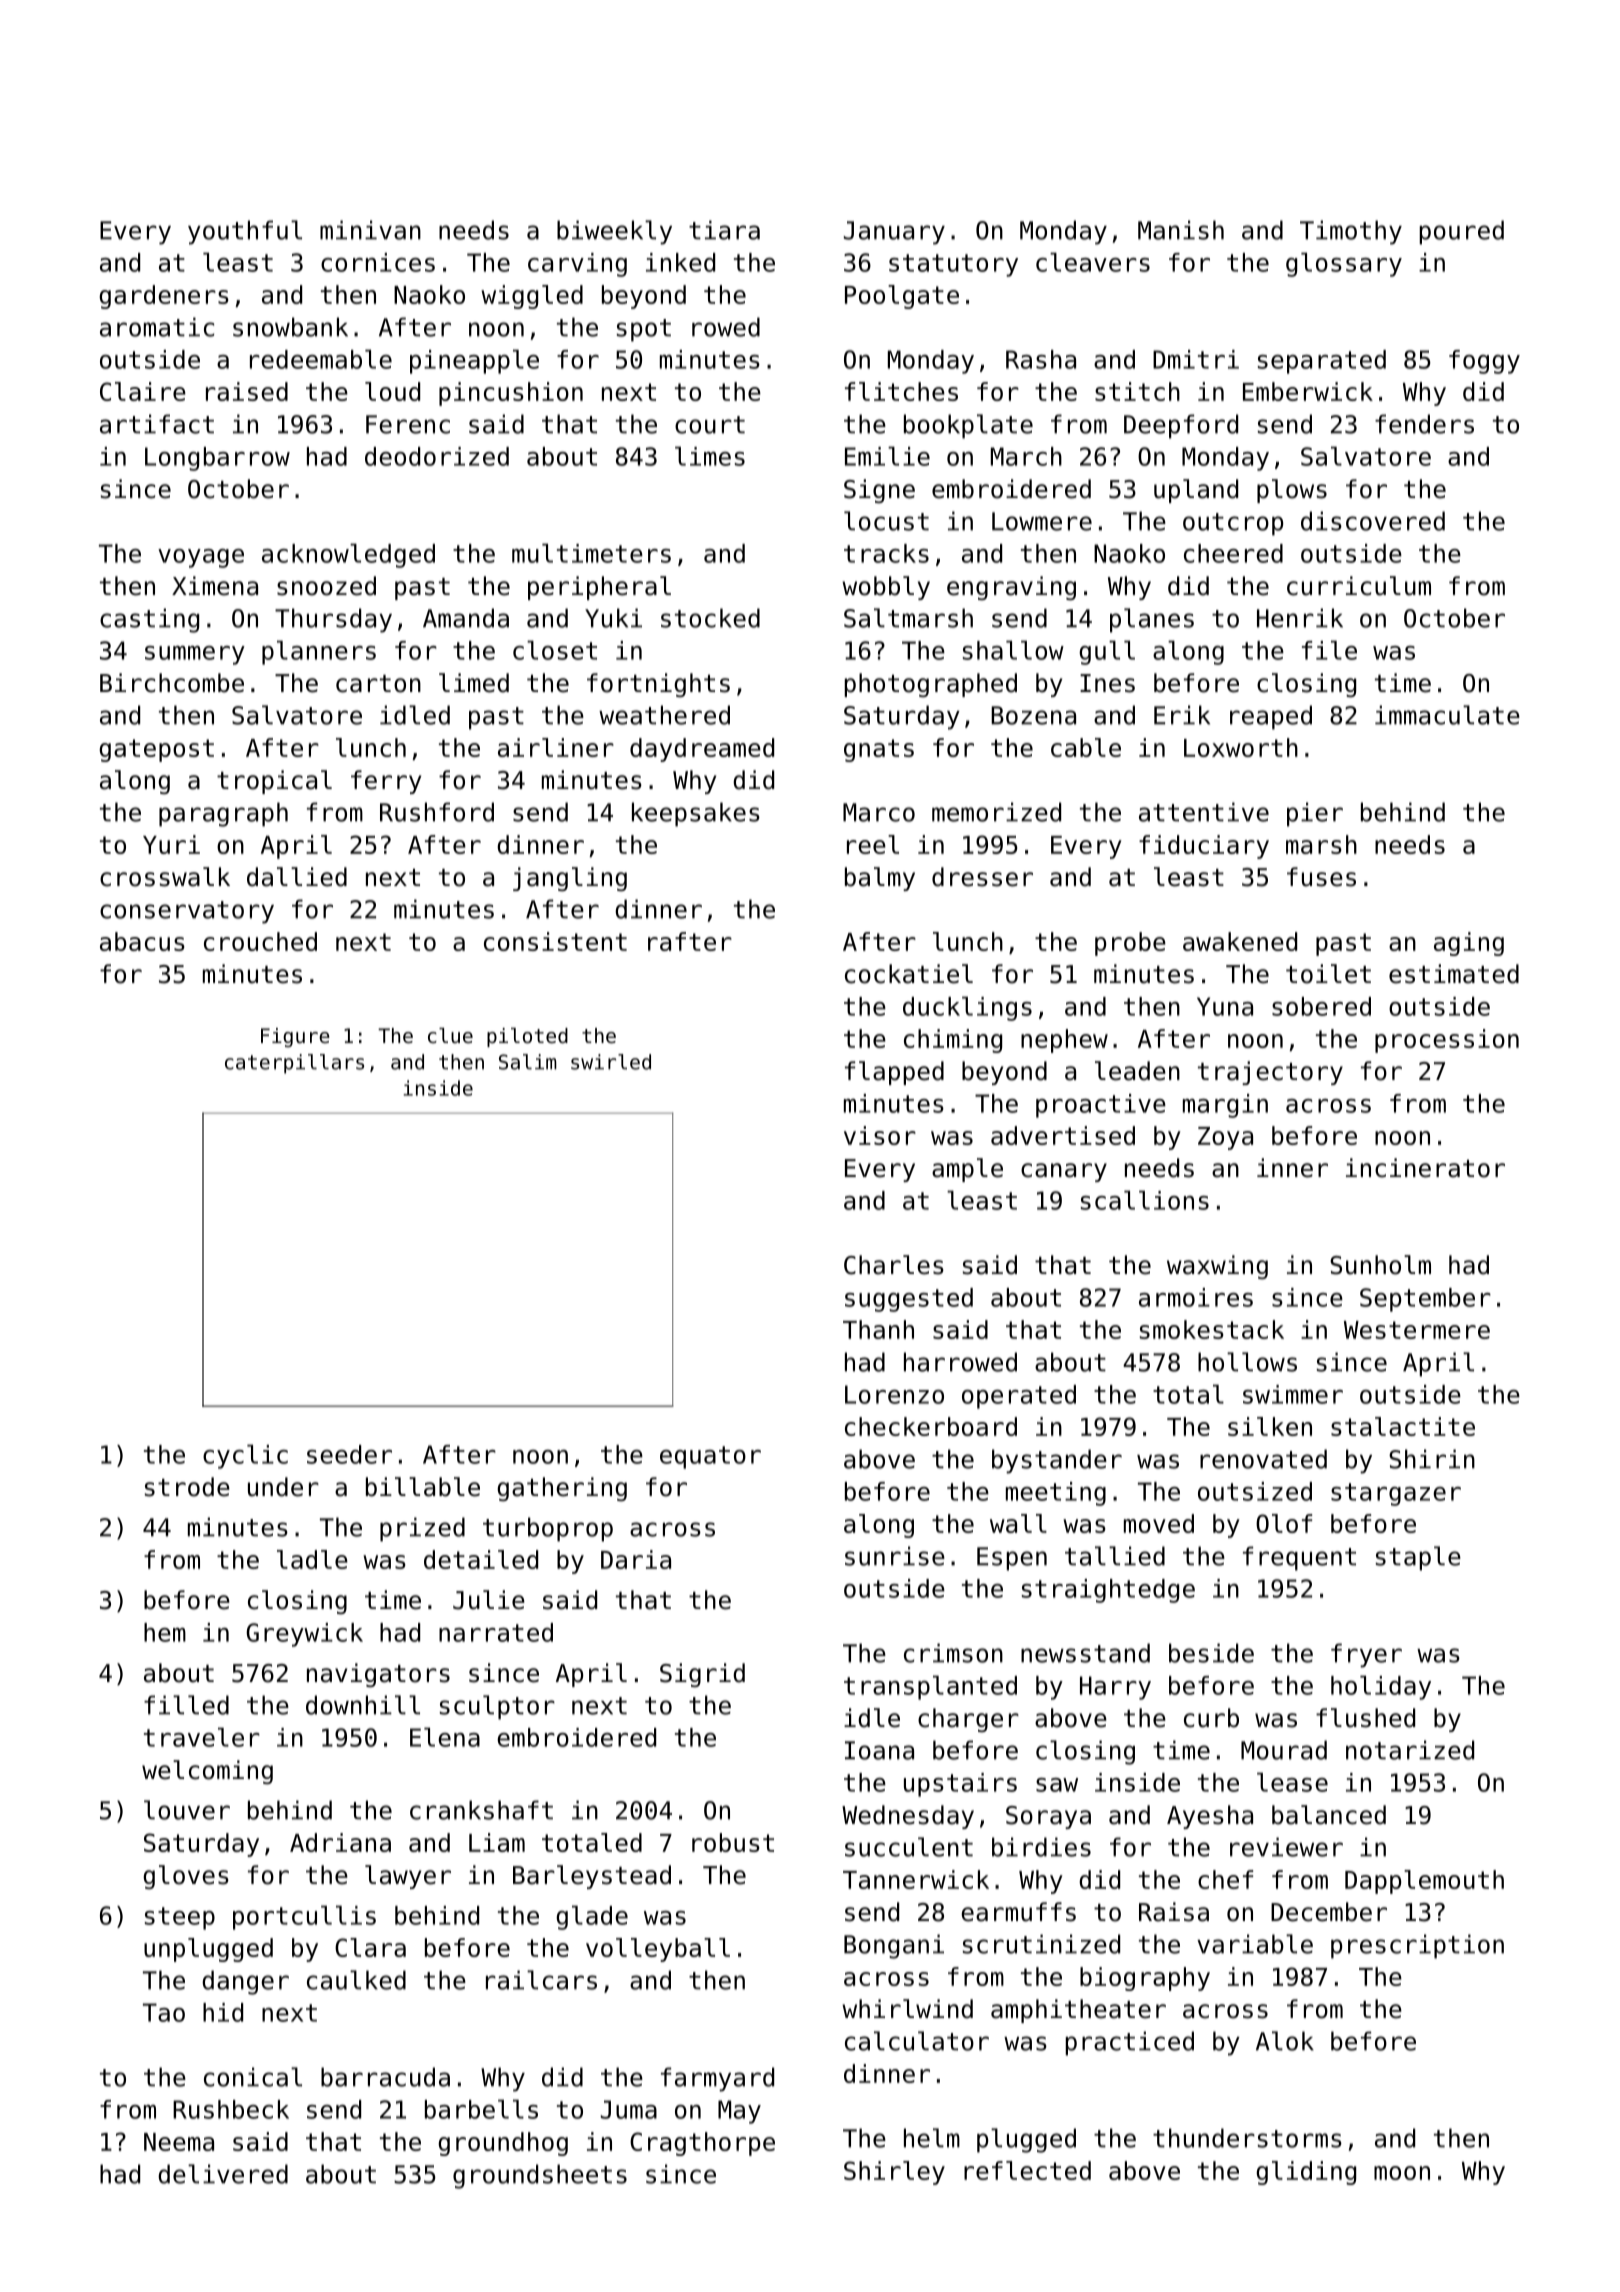  What do you see at coordinates (297, 877) in the image?
I see `dallied` at bounding box center [297, 877].
